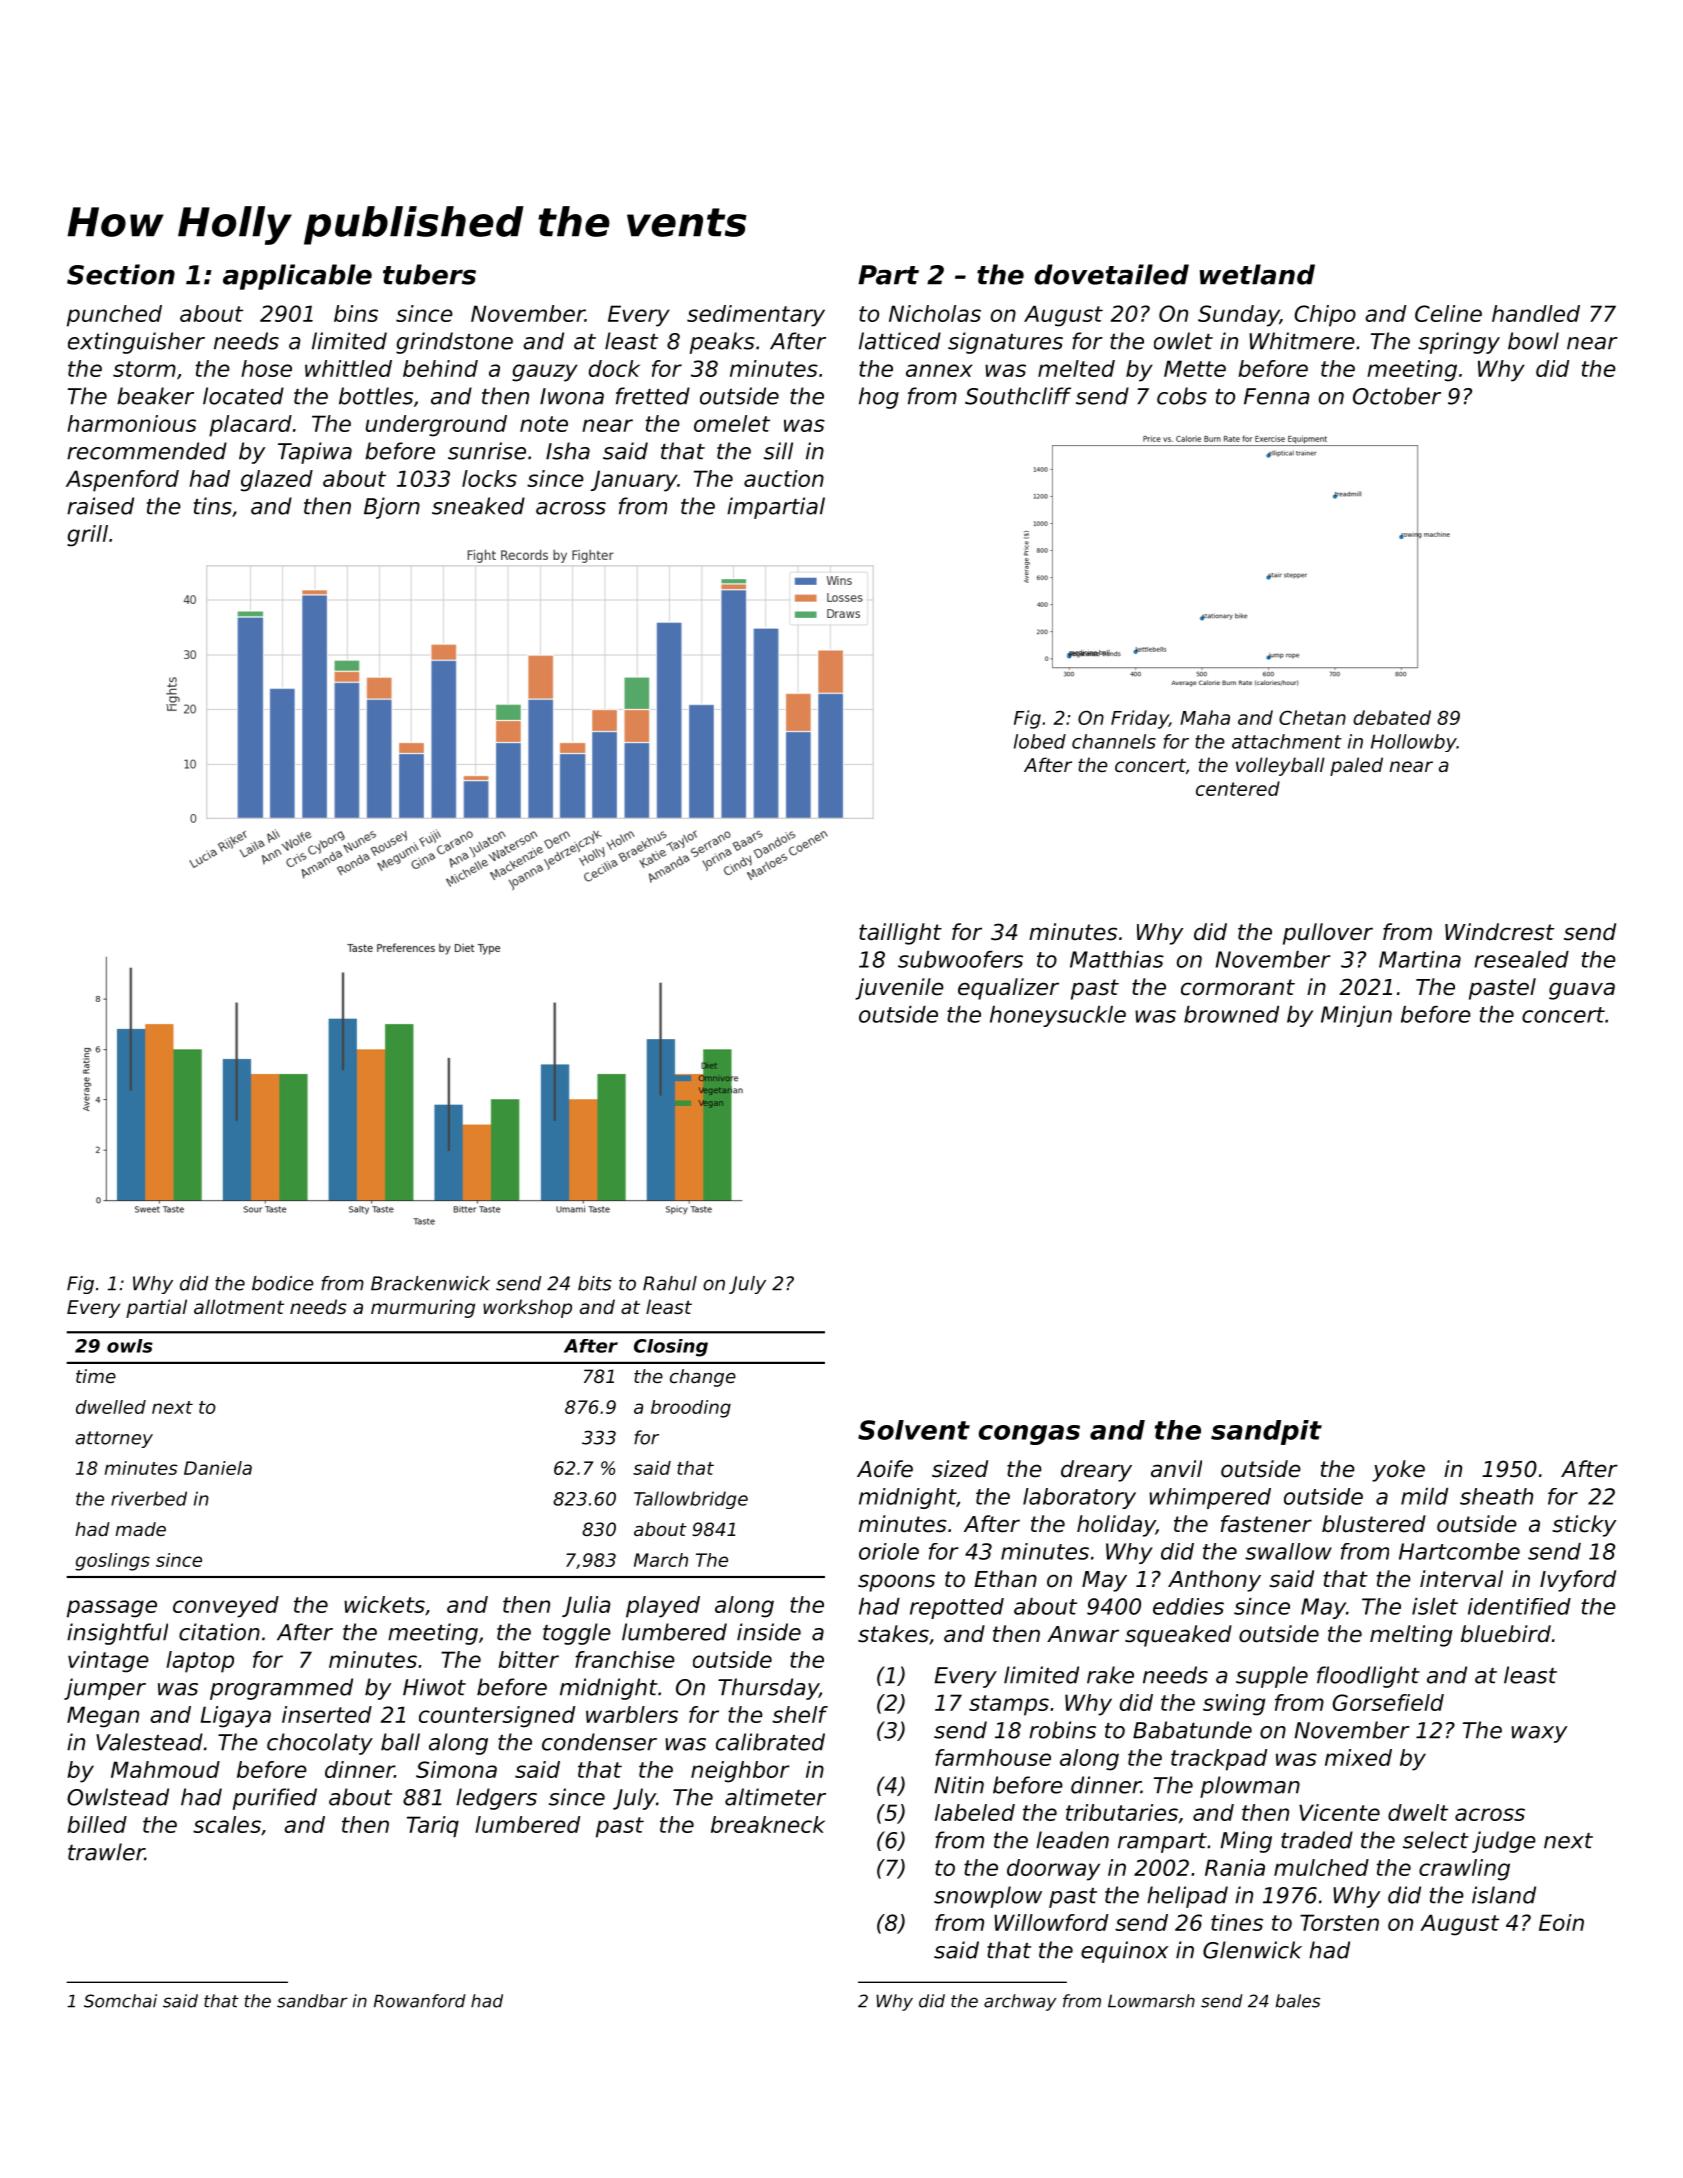 This document has height=2178, width=1683. What do you see at coordinates (691, 1409) in the document?
I see `brooding` at bounding box center [691, 1409].
